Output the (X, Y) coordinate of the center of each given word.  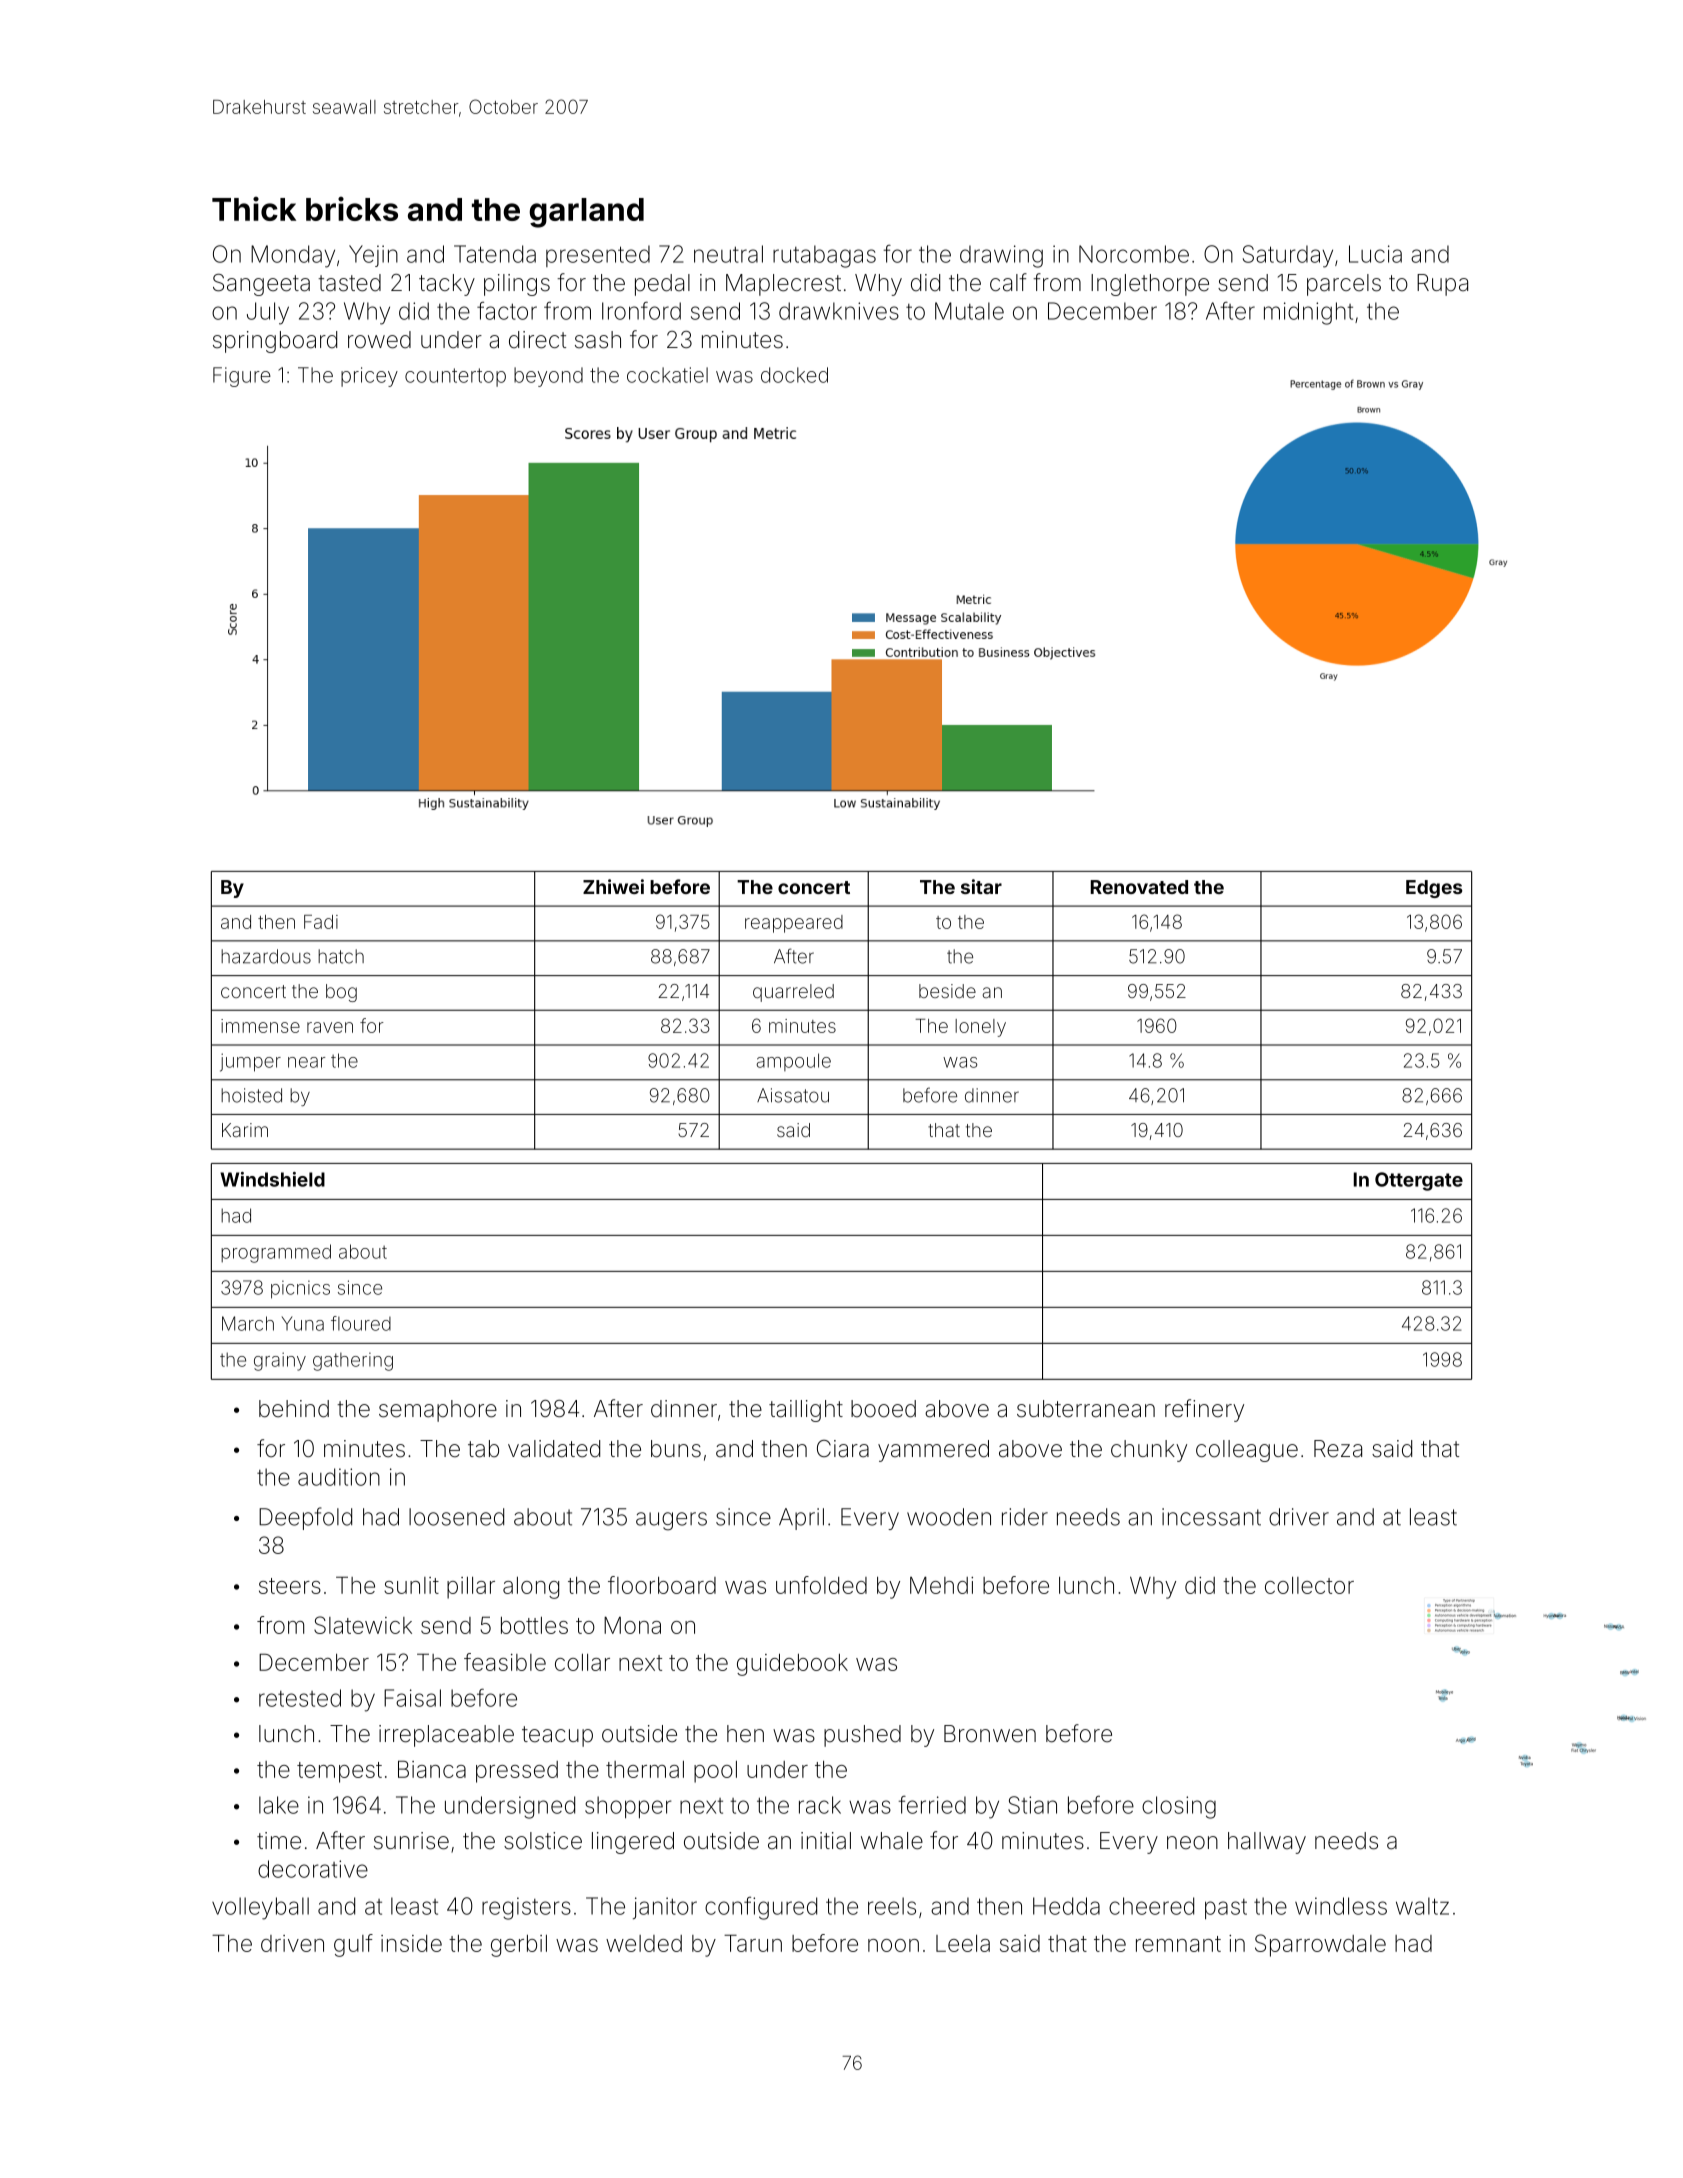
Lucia (1375, 254)
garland (586, 213)
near (306, 1062)
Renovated (1139, 887)
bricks (352, 209)
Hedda (1066, 1906)
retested (300, 1698)
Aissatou (793, 1095)
